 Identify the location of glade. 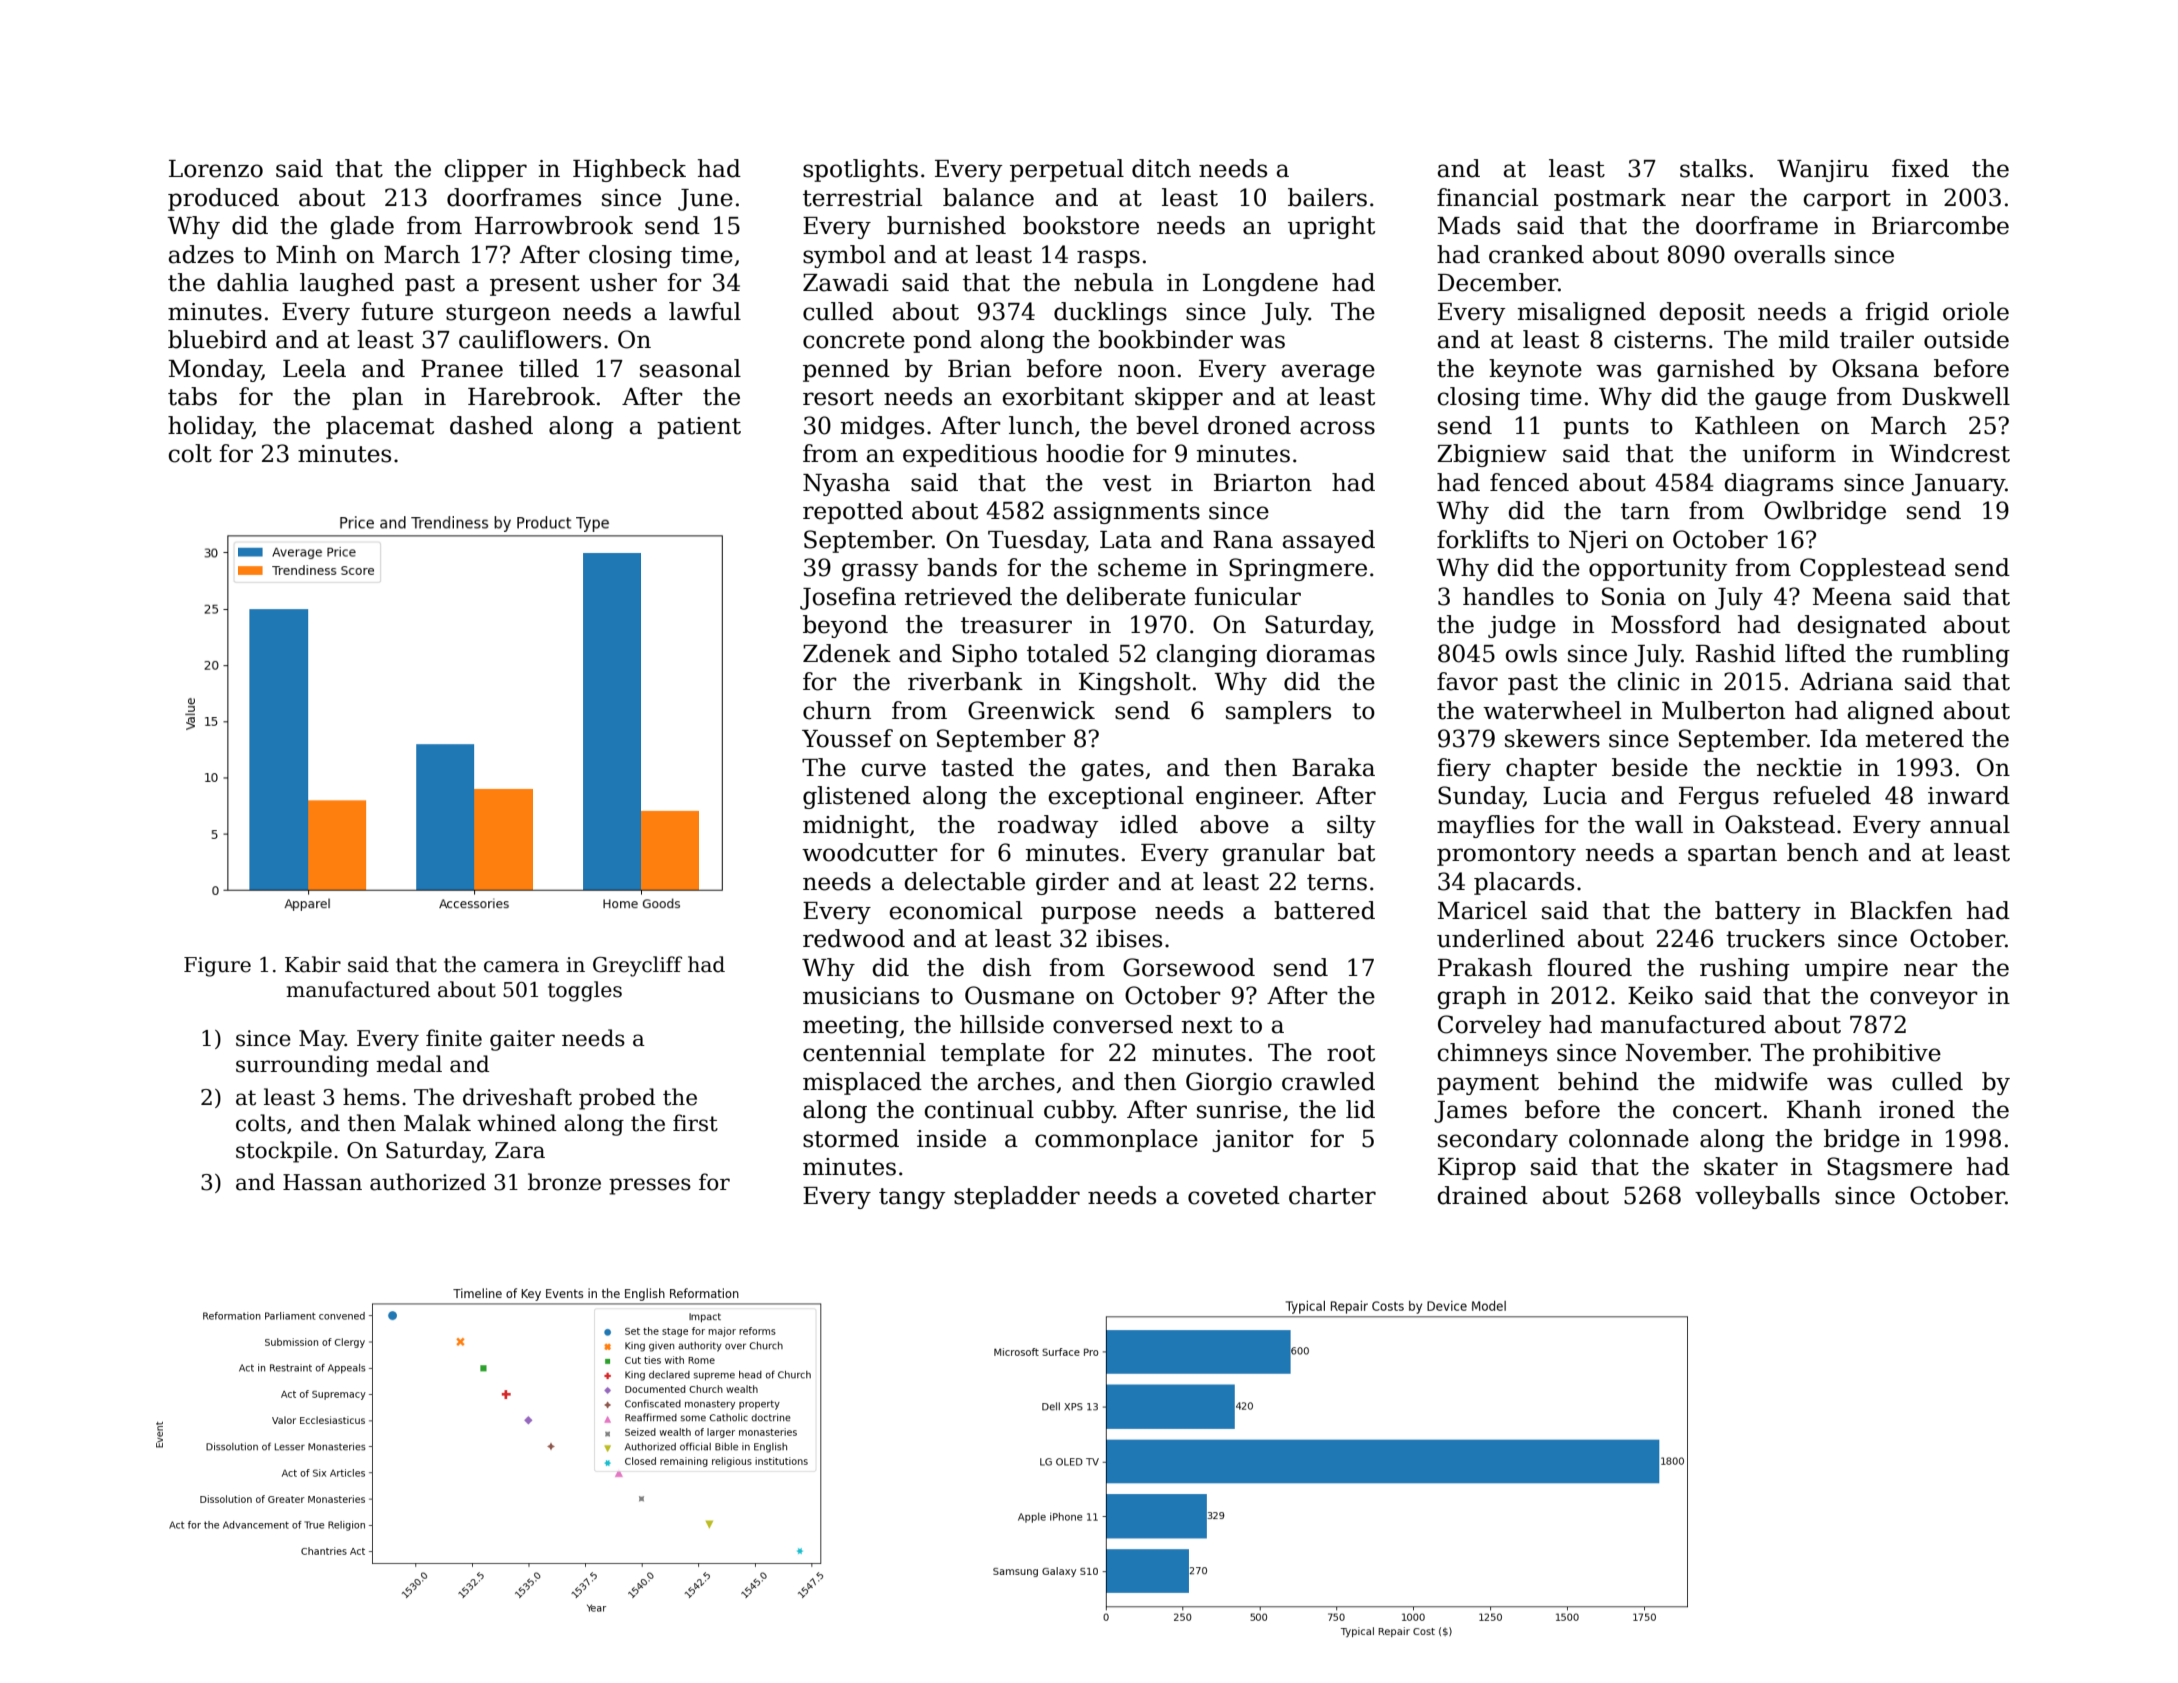
(362, 227).
